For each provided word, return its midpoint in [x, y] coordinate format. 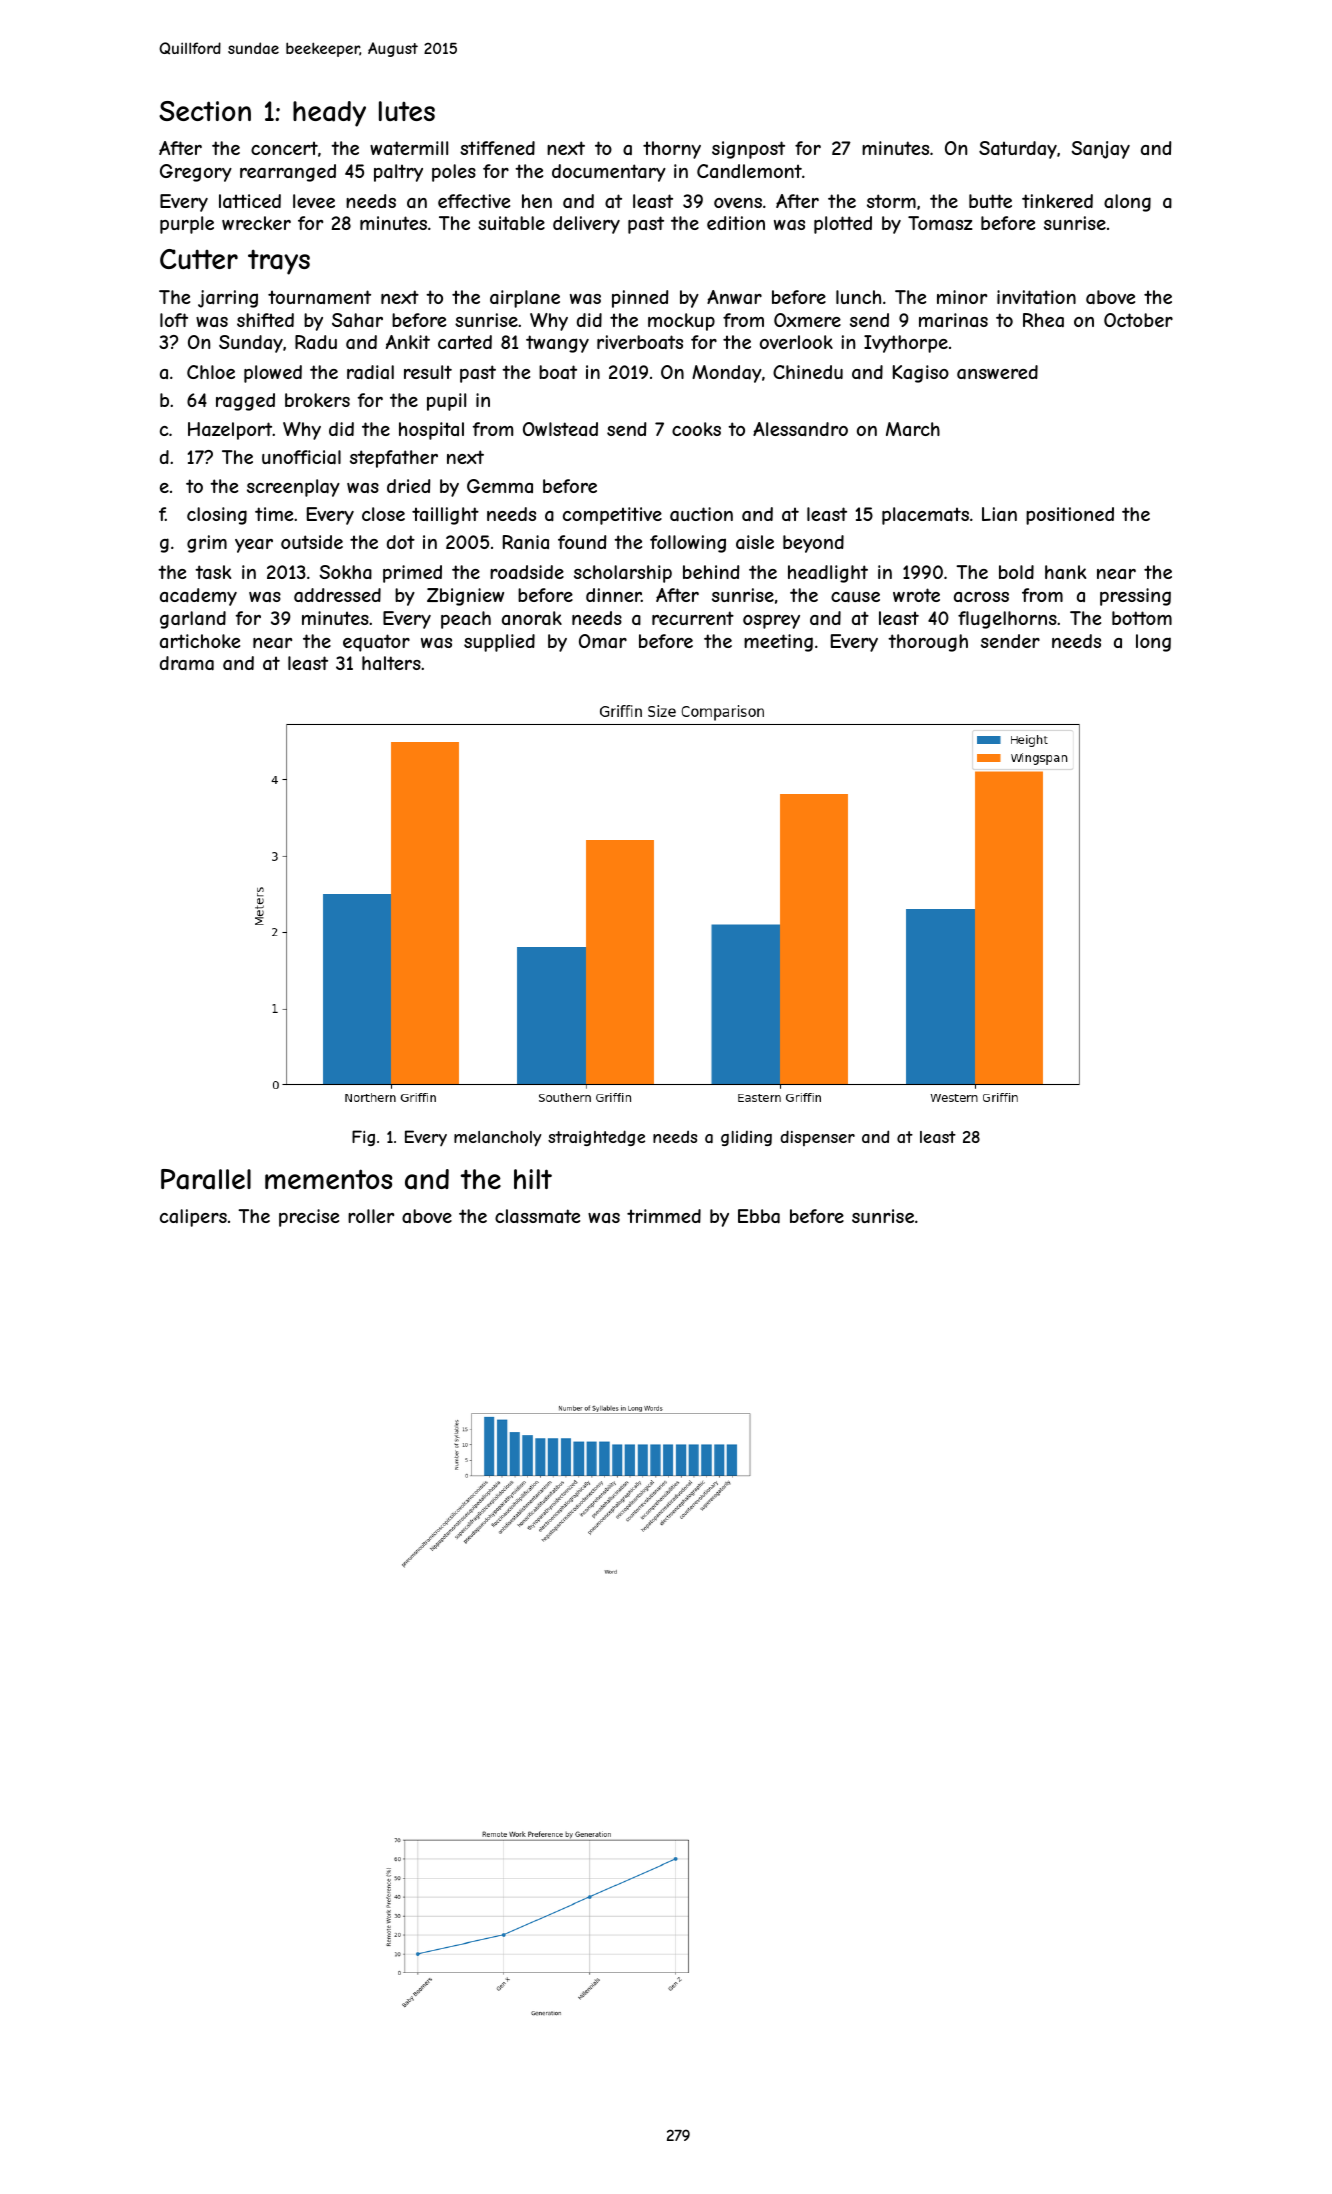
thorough [928, 643]
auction [701, 514]
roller [371, 1216]
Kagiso [921, 374]
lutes [407, 111]
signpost [748, 150]
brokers [317, 400]
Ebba [759, 1216]
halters [391, 663]
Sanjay [1100, 150]
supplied [499, 643]
